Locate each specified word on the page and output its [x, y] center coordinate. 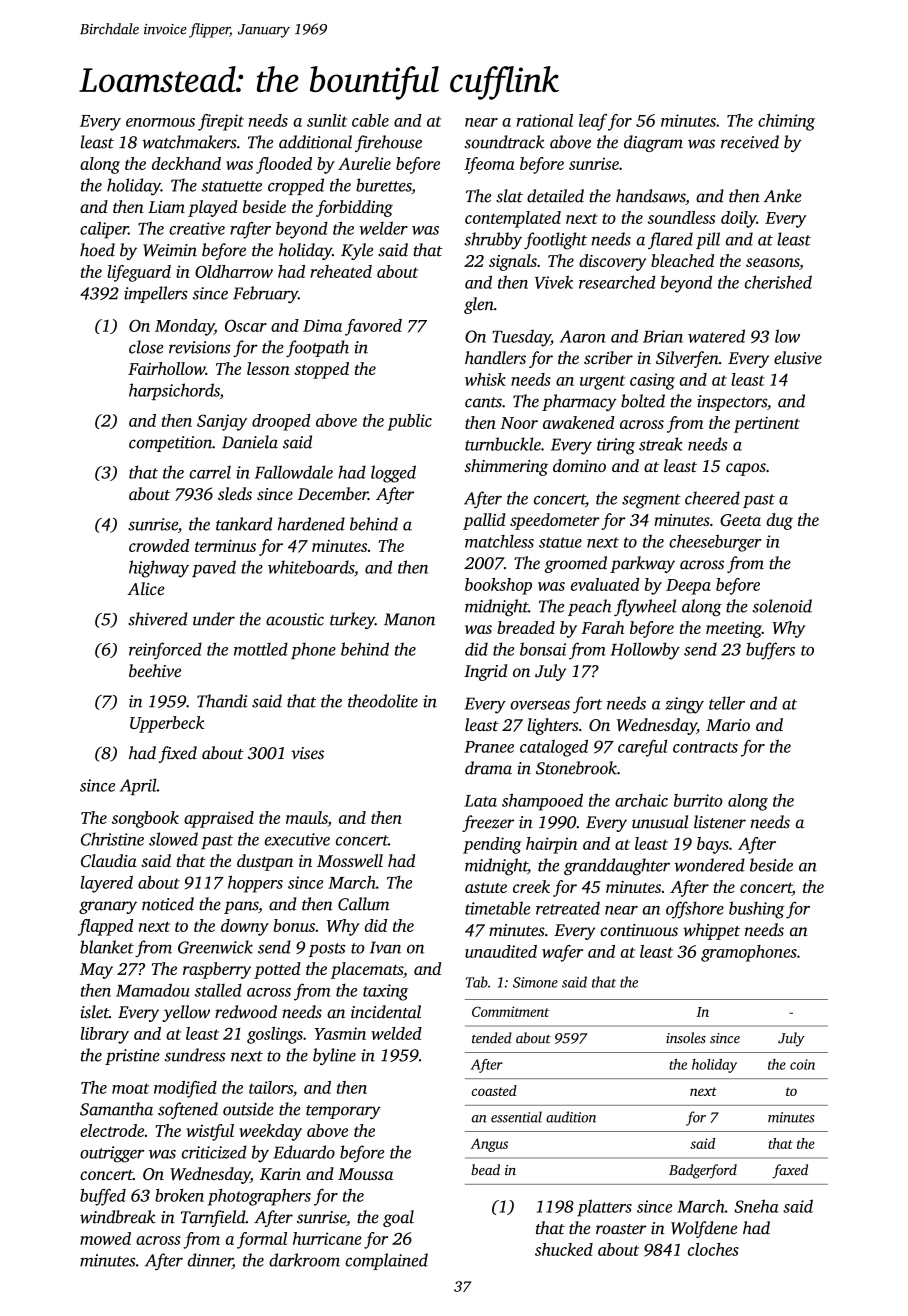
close [146, 347]
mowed [105, 1238]
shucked [564, 1249]
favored [373, 327]
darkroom [304, 1260]
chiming [786, 122]
